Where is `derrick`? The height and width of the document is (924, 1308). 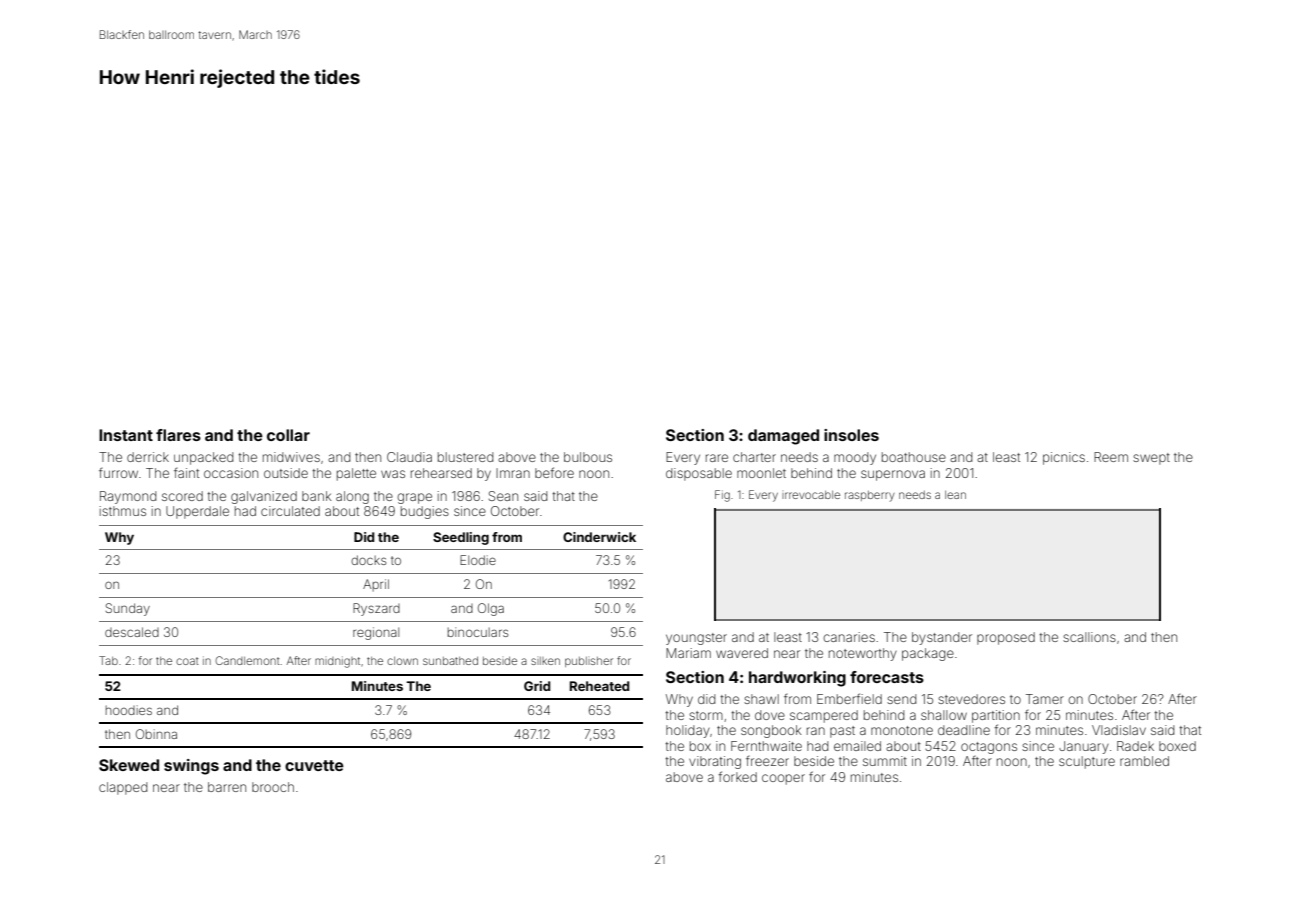
derrick is located at coordinates (148, 457).
